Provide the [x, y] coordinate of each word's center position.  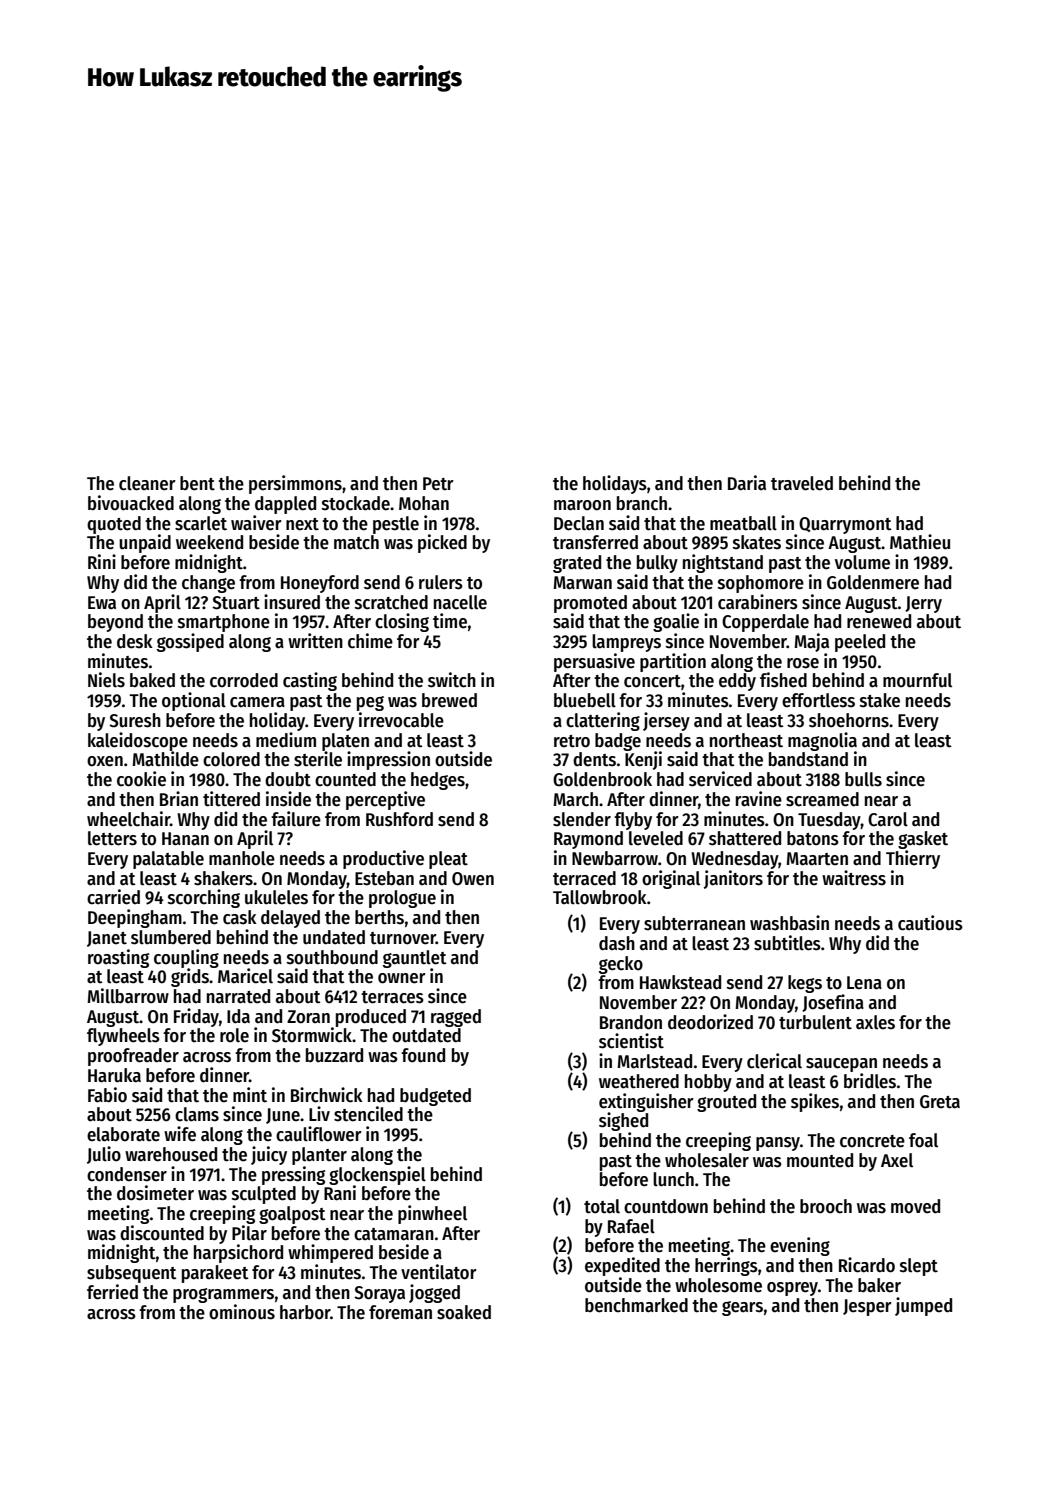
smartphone [224, 623]
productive [383, 859]
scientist [631, 1041]
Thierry [913, 859]
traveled [802, 483]
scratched [391, 602]
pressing [293, 1175]
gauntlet [415, 959]
